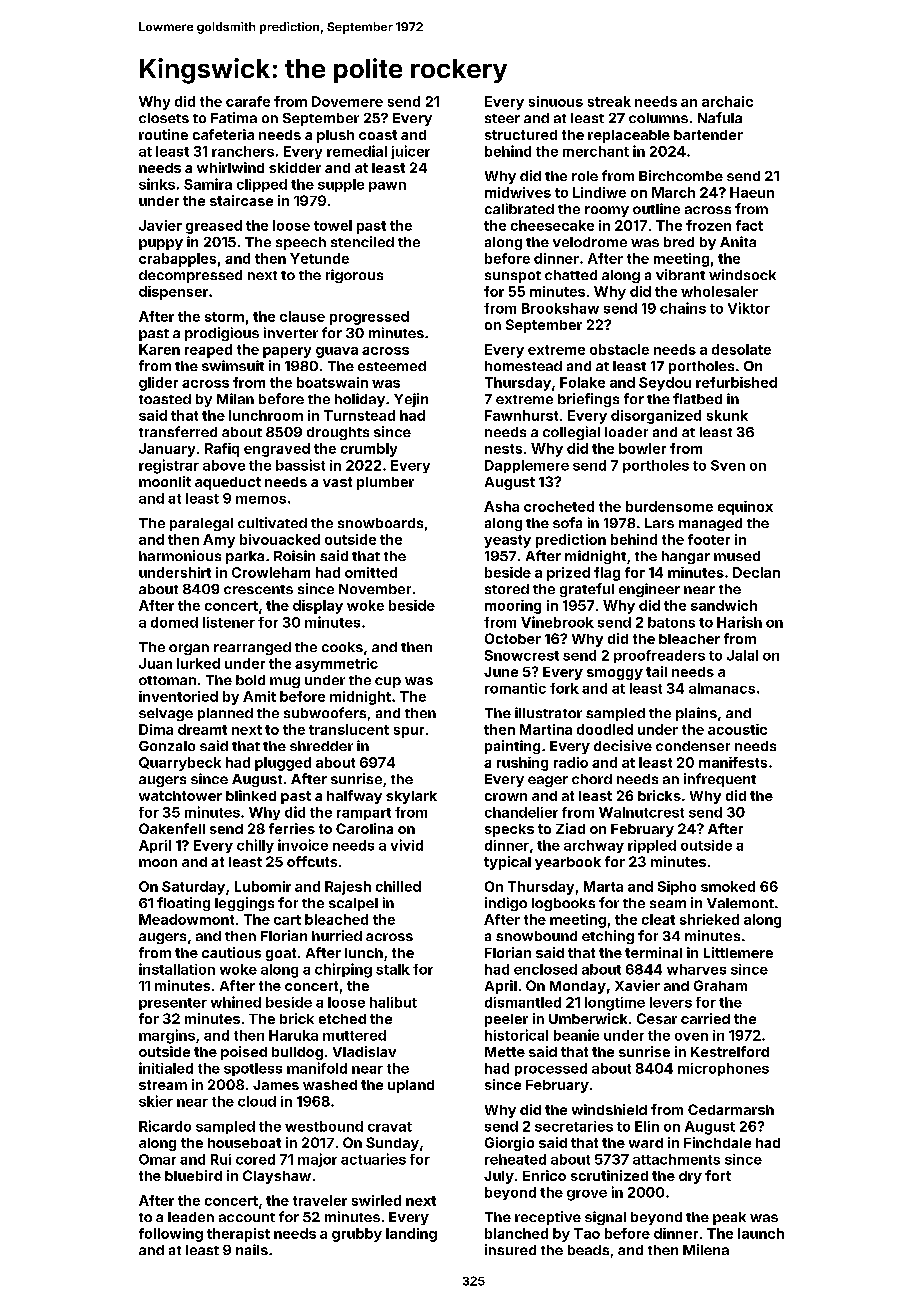 Image resolution: width=924 pixels, height=1314 pixels. Describe the element at coordinates (706, 1249) in the screenshot. I see `Milena` at that location.
